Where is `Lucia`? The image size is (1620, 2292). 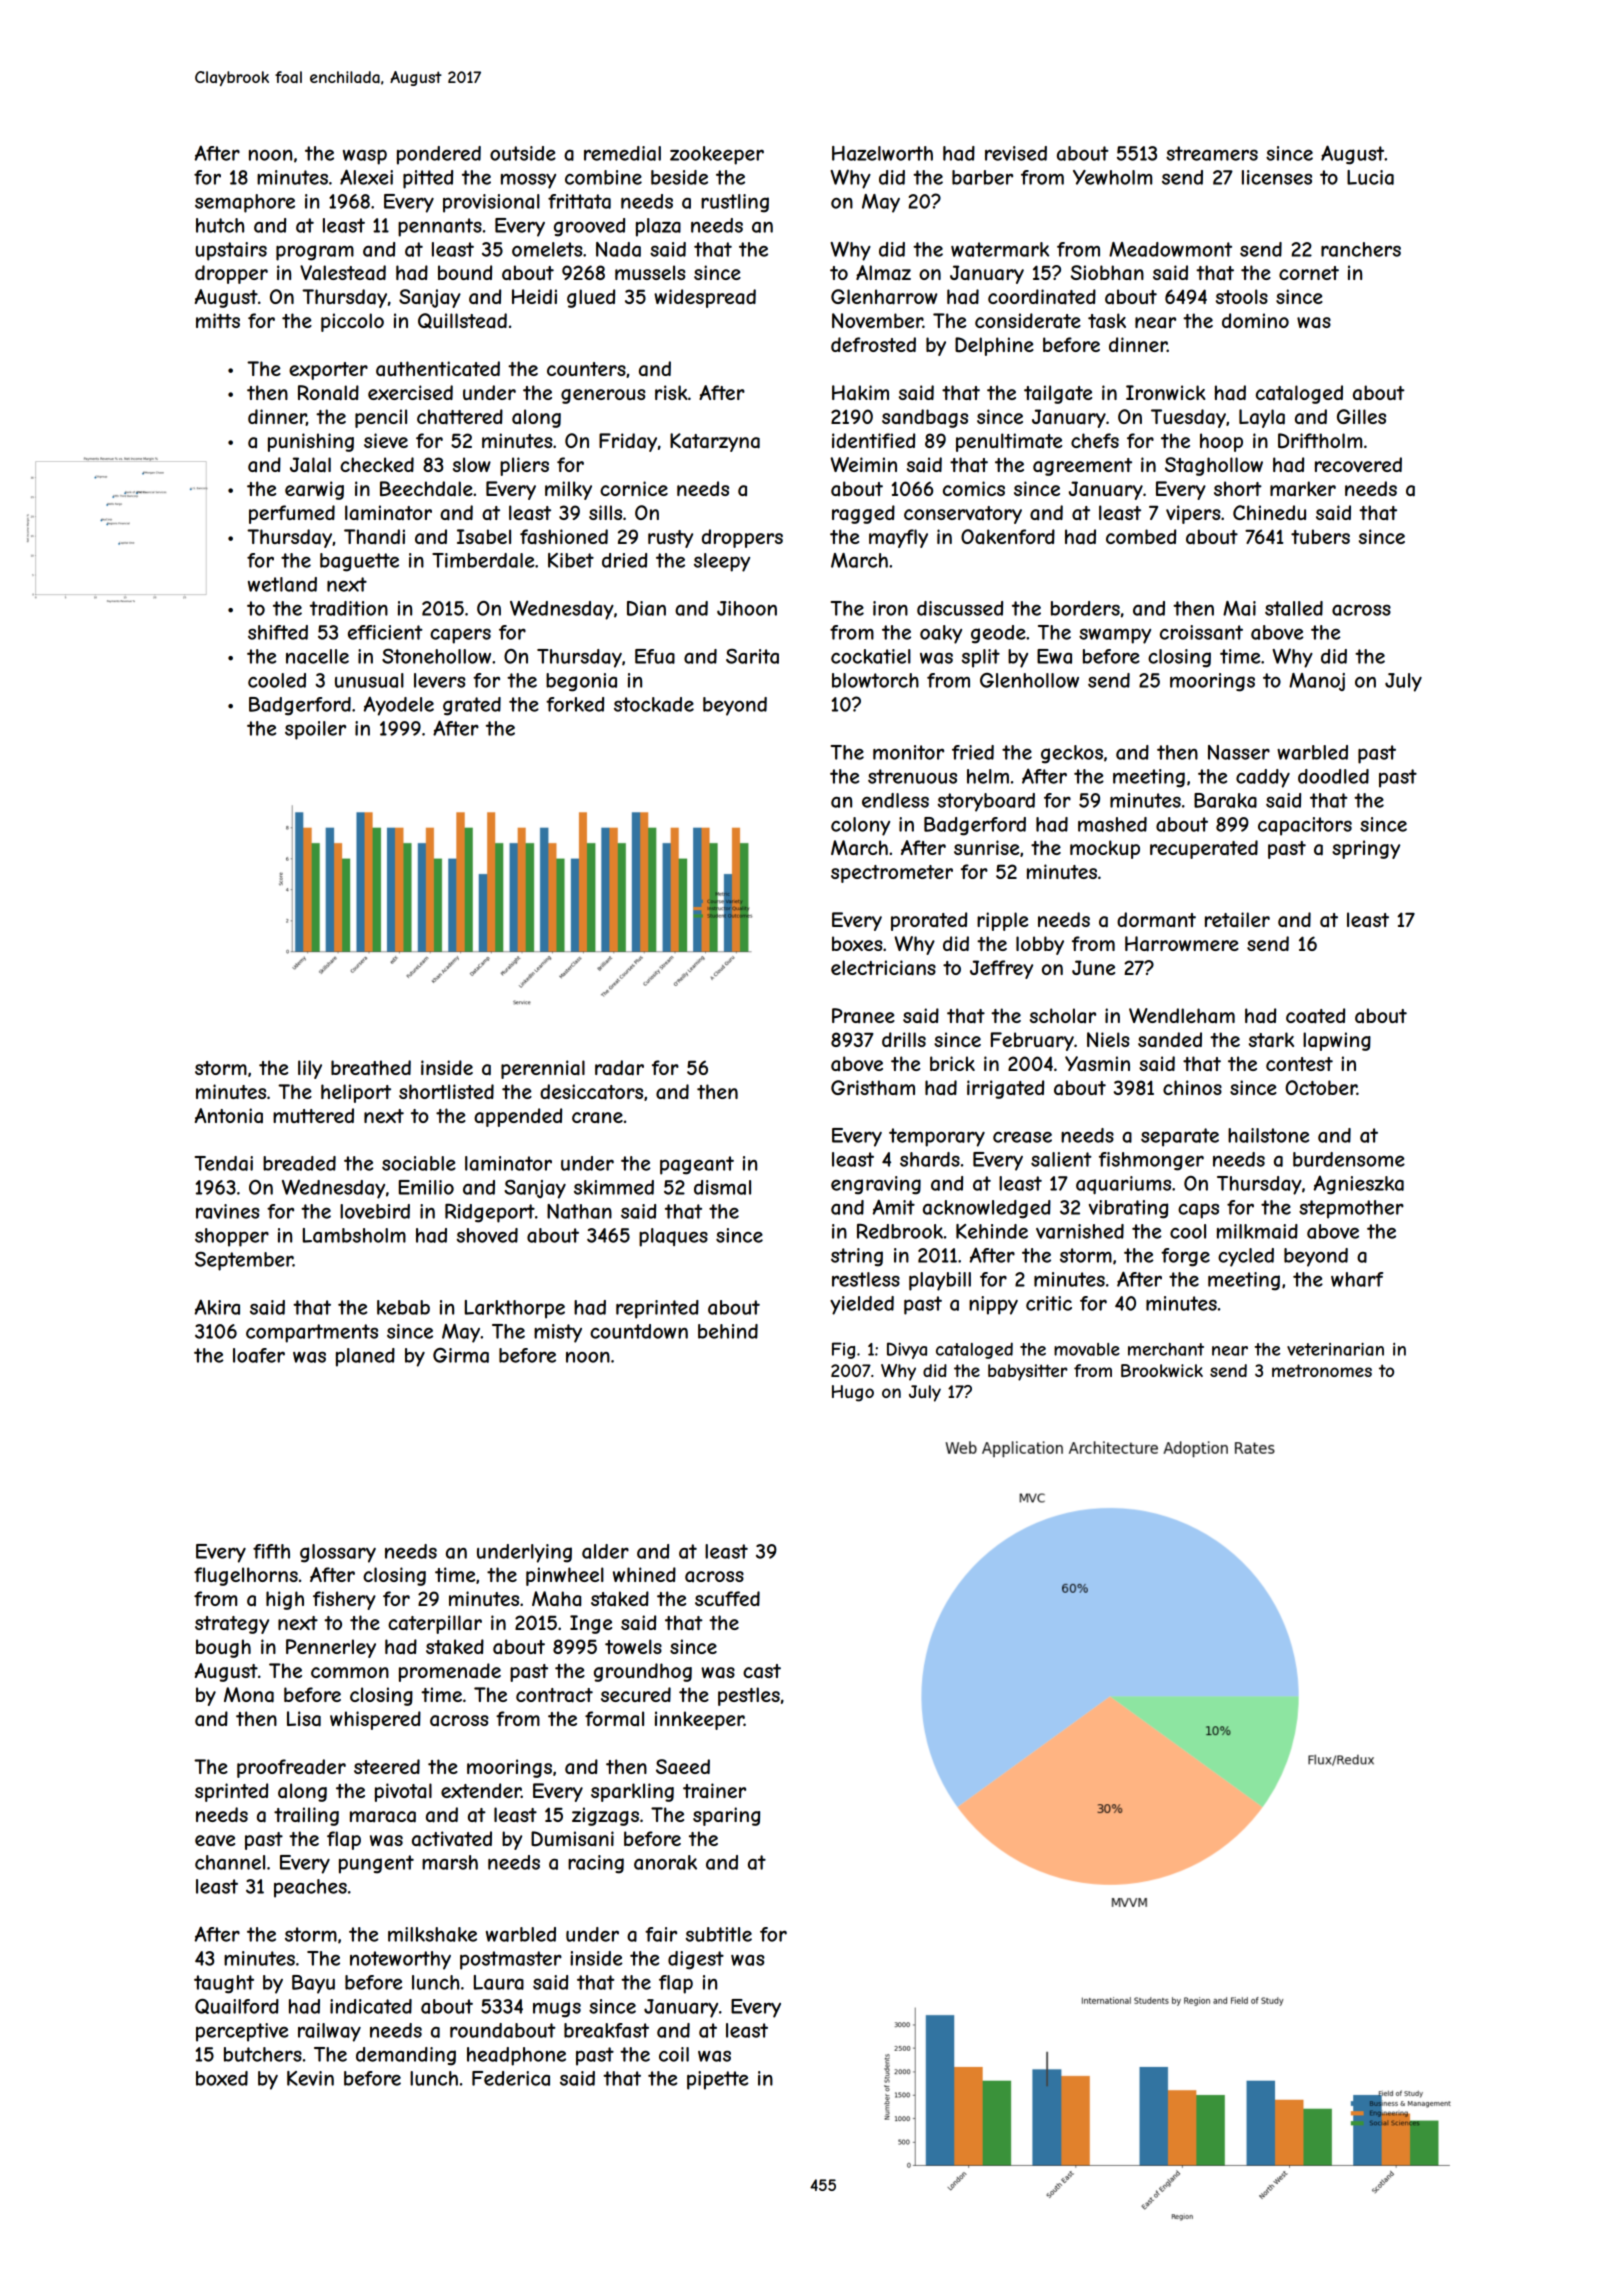 Lucia is located at coordinates (1370, 177).
